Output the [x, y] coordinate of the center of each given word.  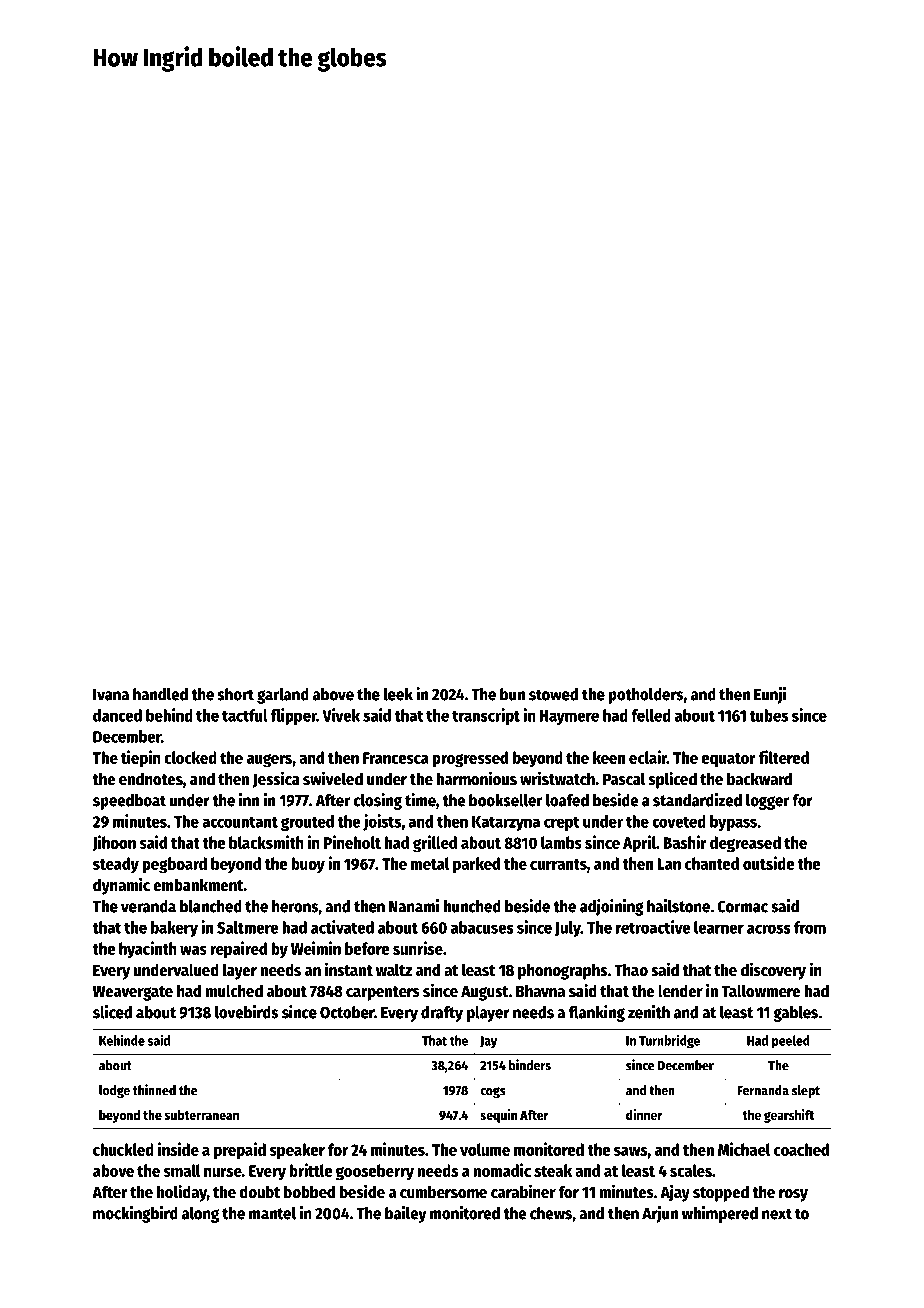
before [367, 948]
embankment [198, 885]
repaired [238, 950]
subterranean [202, 1115]
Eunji [770, 695]
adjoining [612, 907]
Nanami [414, 906]
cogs [493, 1092]
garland [283, 696]
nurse [223, 1172]
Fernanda [763, 1090]
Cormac [742, 906]
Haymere [569, 717]
